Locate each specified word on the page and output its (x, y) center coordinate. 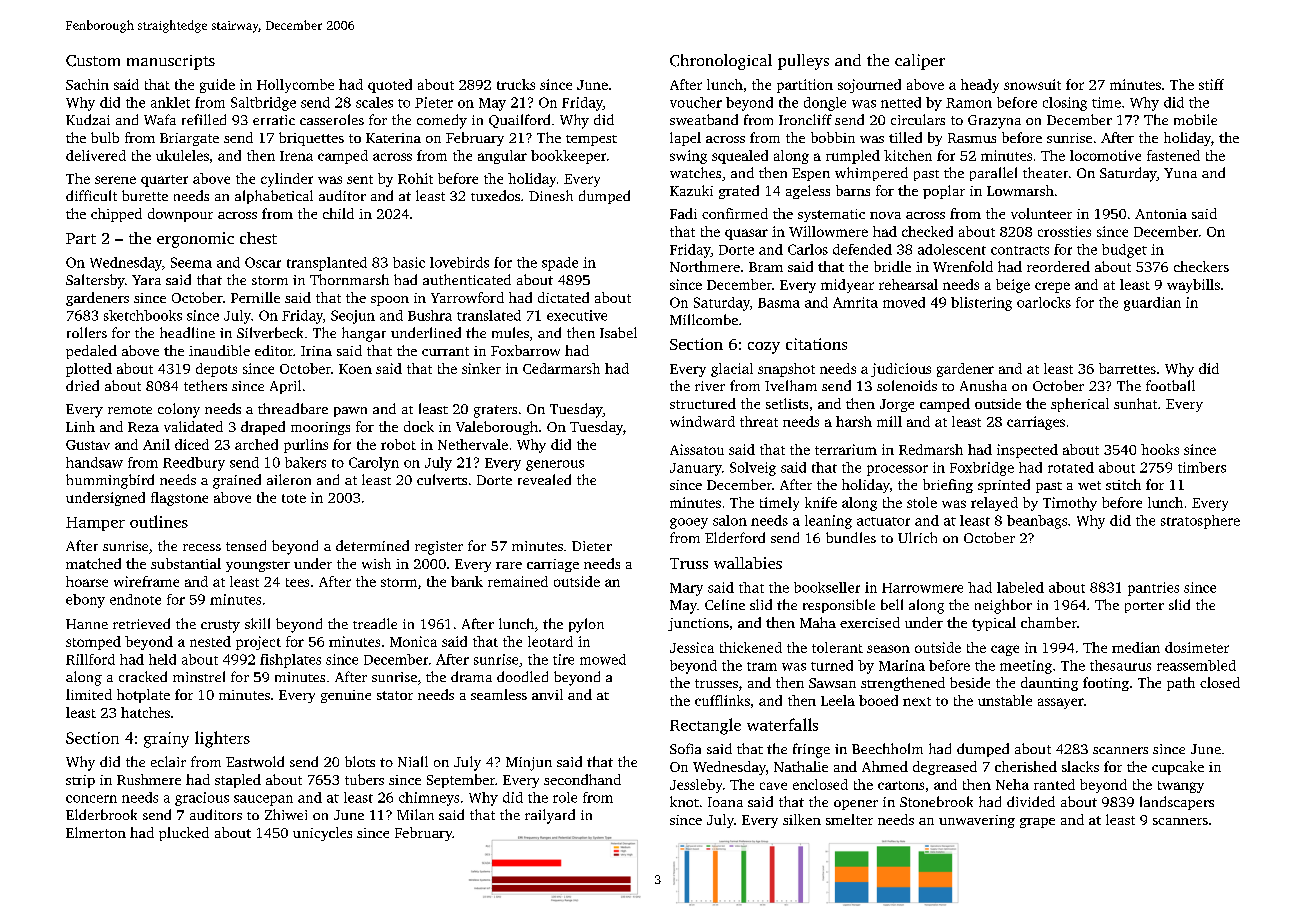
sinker (481, 368)
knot (684, 801)
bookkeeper (568, 157)
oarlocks (1044, 302)
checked (927, 231)
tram (762, 666)
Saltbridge (263, 104)
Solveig (753, 469)
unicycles (322, 834)
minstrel (199, 676)
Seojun (353, 317)
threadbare (293, 408)
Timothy (1070, 504)
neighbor (1003, 606)
